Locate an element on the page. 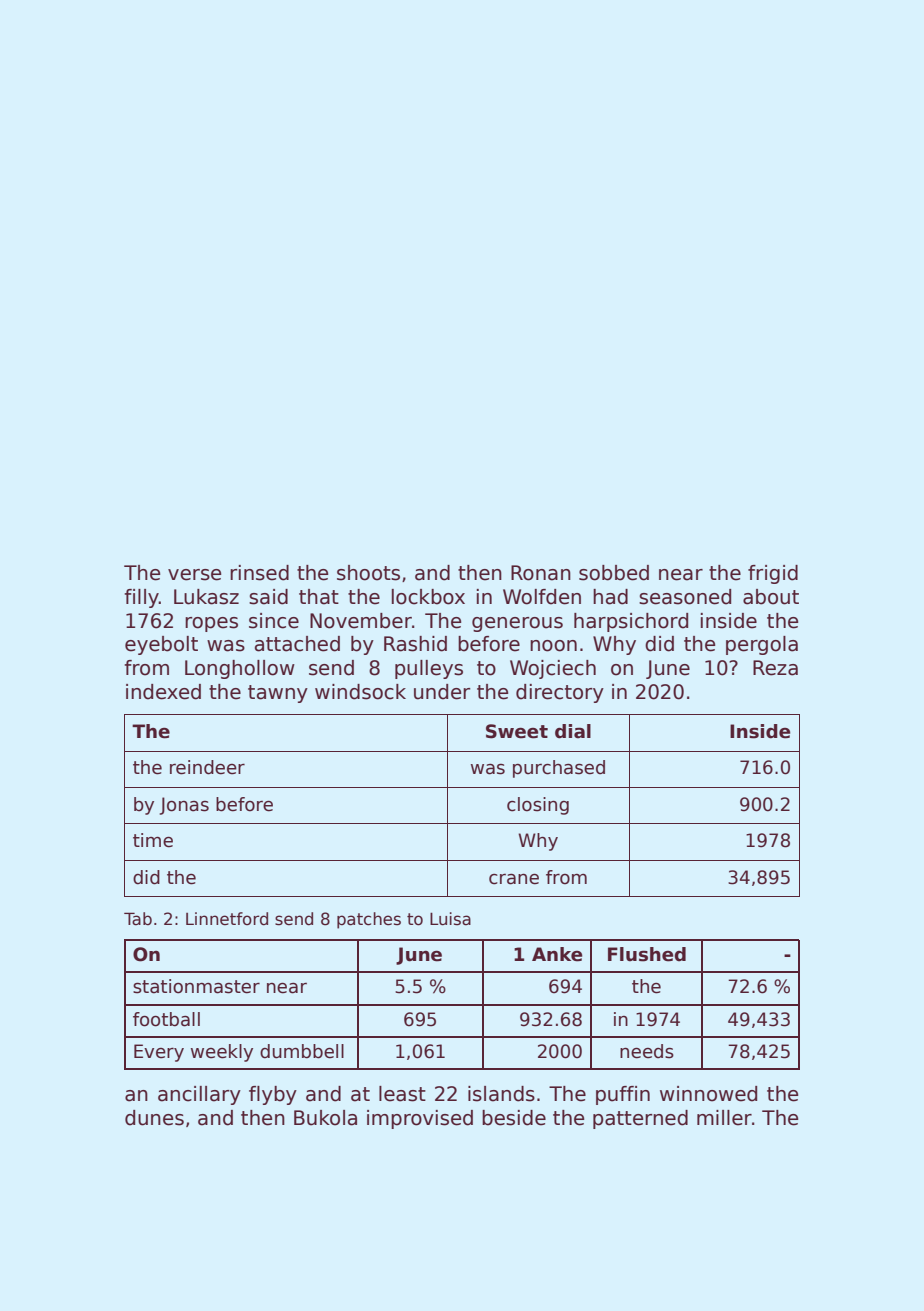 The width and height of the page is (924, 1311). patches is located at coordinates (369, 920).
